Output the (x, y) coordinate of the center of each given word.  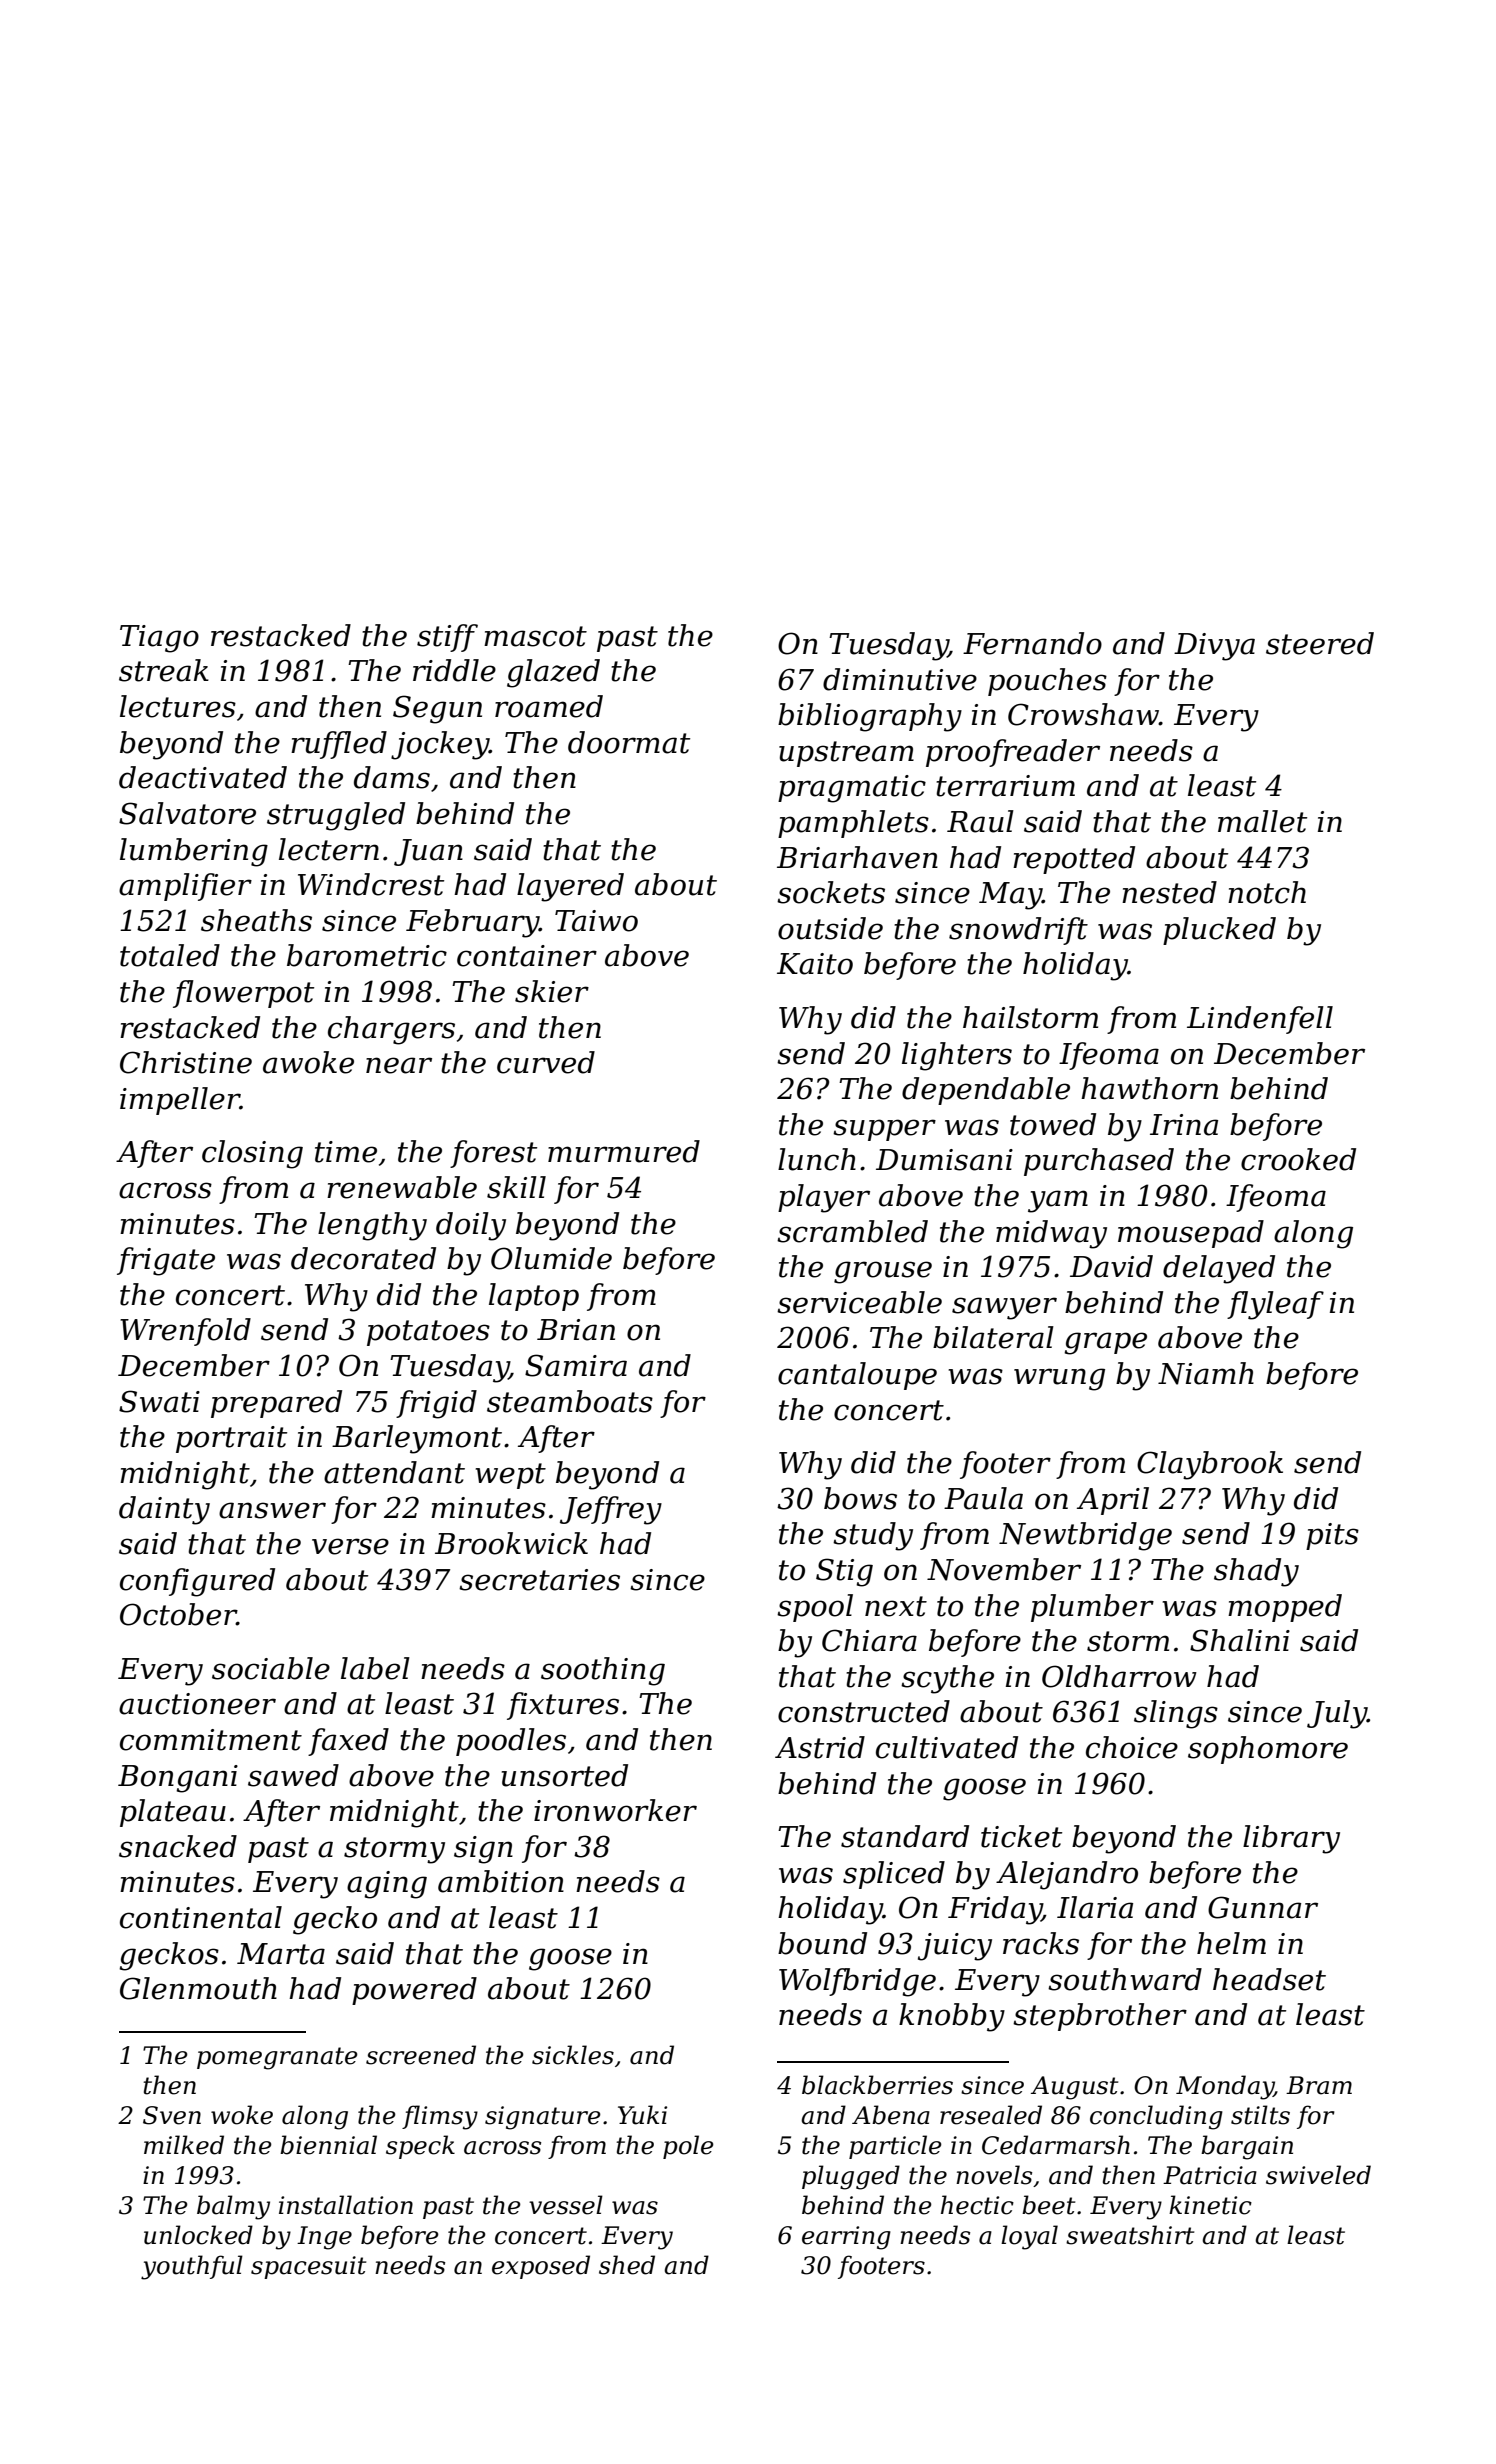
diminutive (900, 679)
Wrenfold (185, 1332)
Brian (576, 1330)
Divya (1214, 647)
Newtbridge (1085, 1536)
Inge (324, 2238)
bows (860, 1498)
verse (350, 1546)
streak (164, 670)
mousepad (1191, 1234)
